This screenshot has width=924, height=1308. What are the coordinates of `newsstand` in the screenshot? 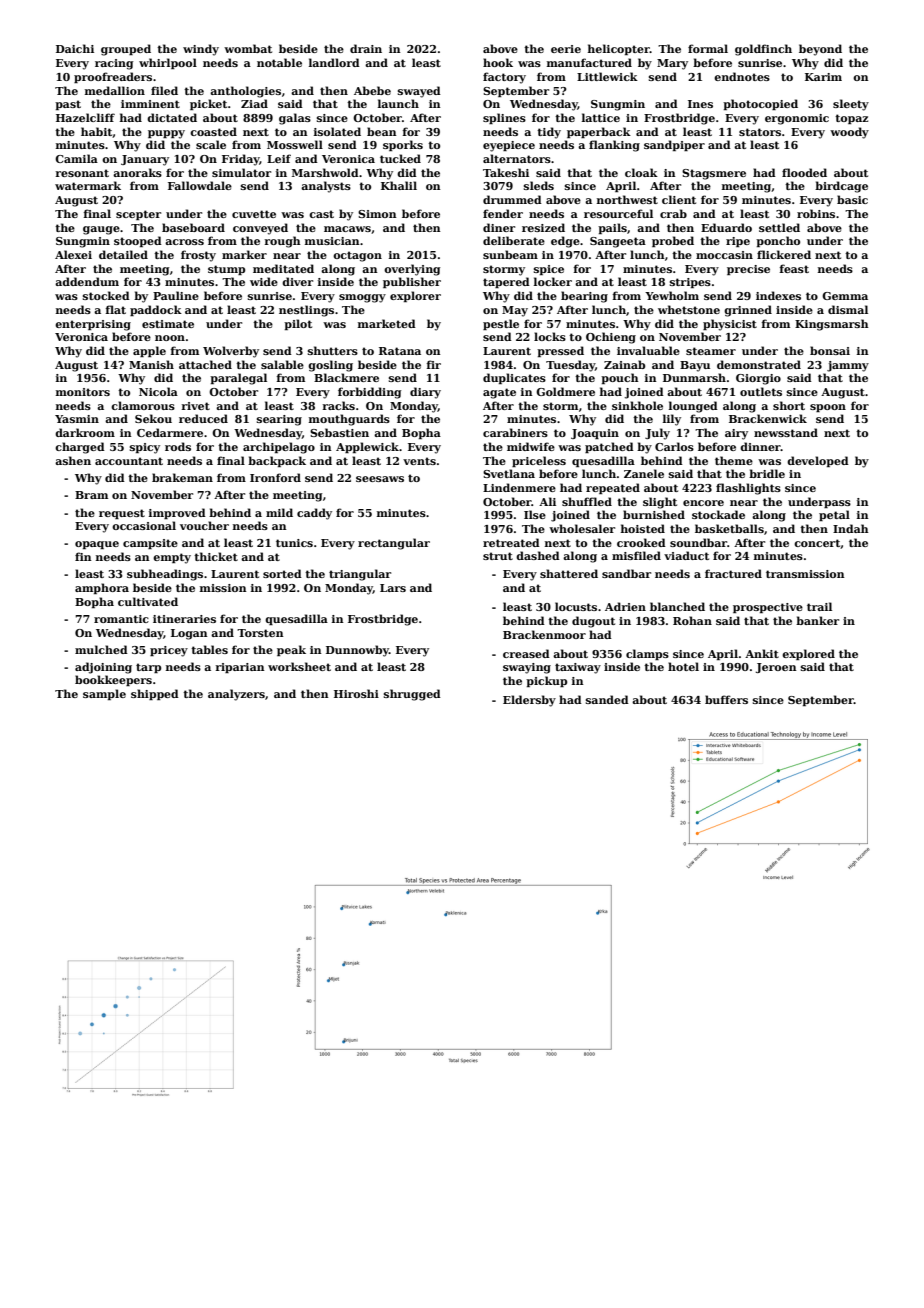 It's located at (786, 432).
